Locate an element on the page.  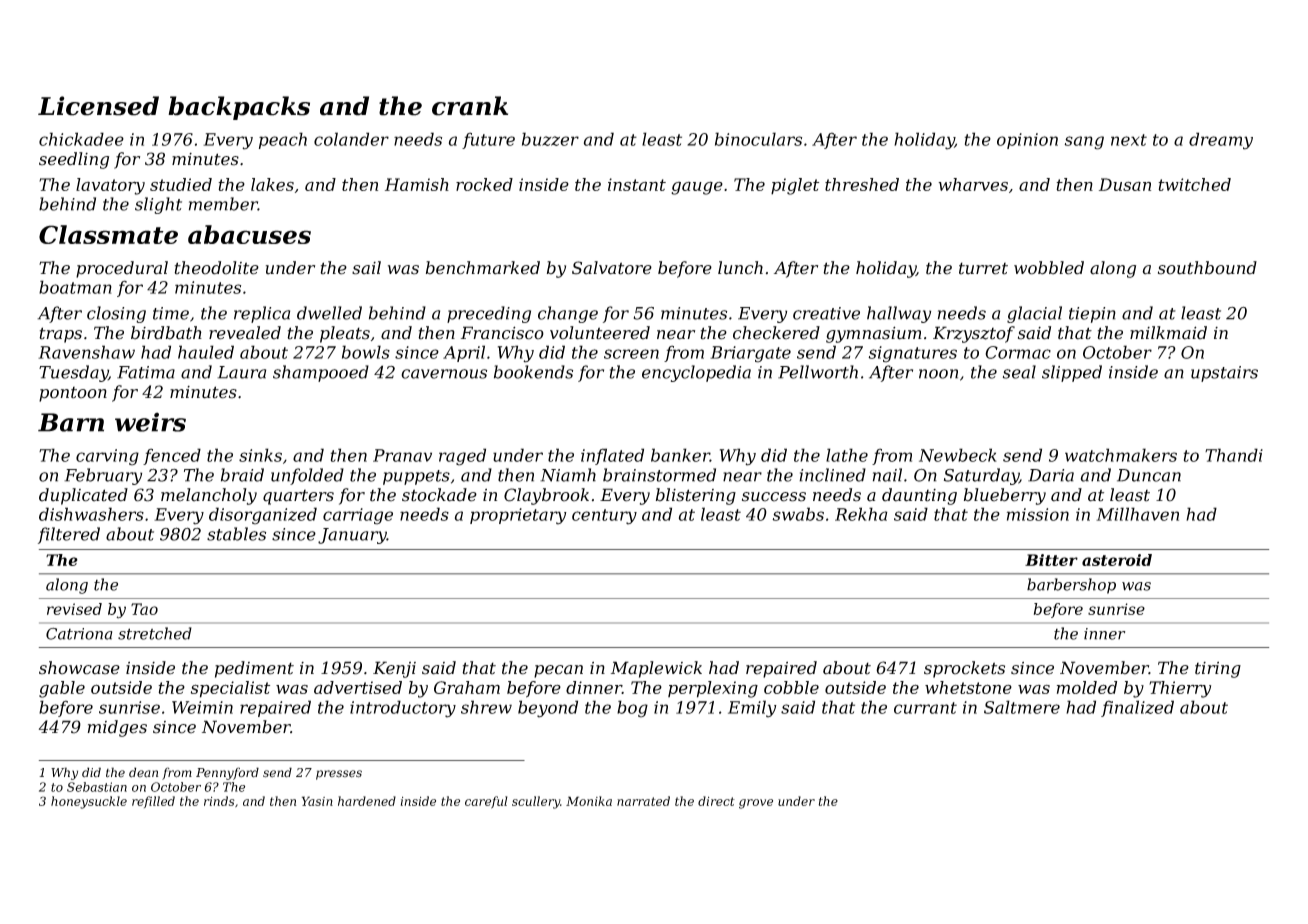
Monika is located at coordinates (589, 801).
